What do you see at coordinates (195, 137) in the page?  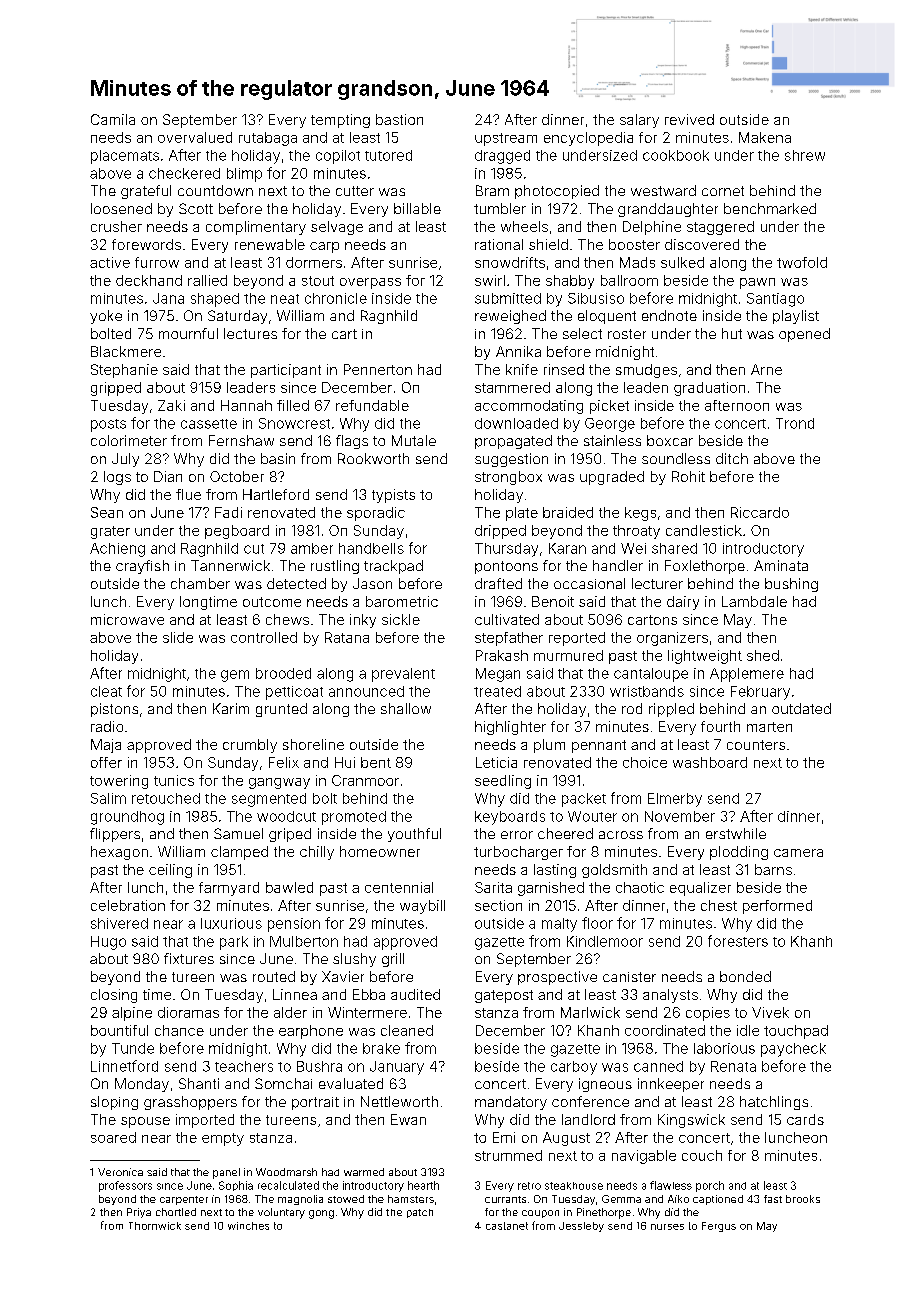 I see `overvalued` at bounding box center [195, 137].
